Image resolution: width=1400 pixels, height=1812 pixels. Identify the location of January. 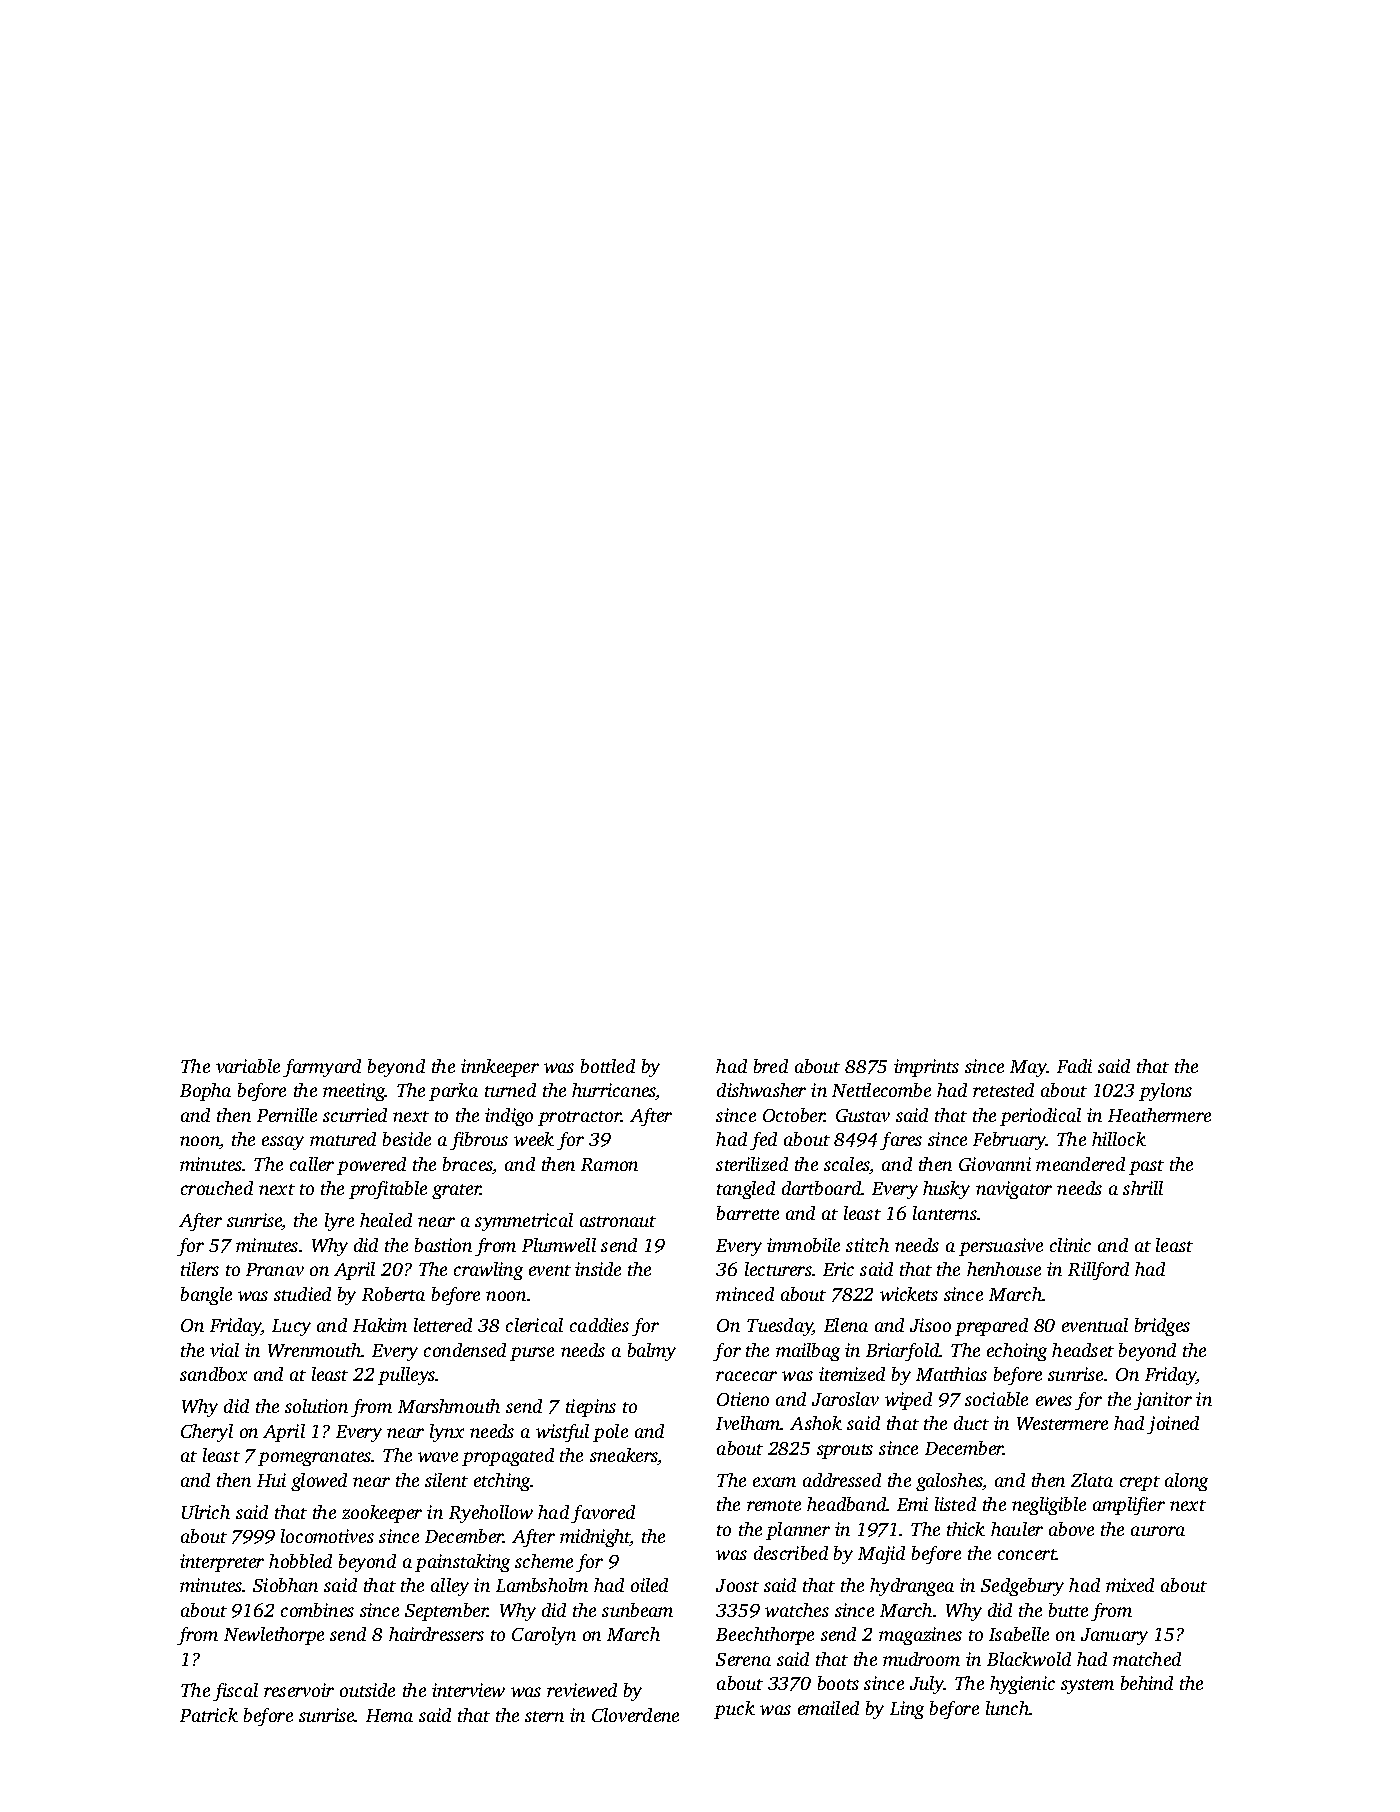
(1114, 1636).
